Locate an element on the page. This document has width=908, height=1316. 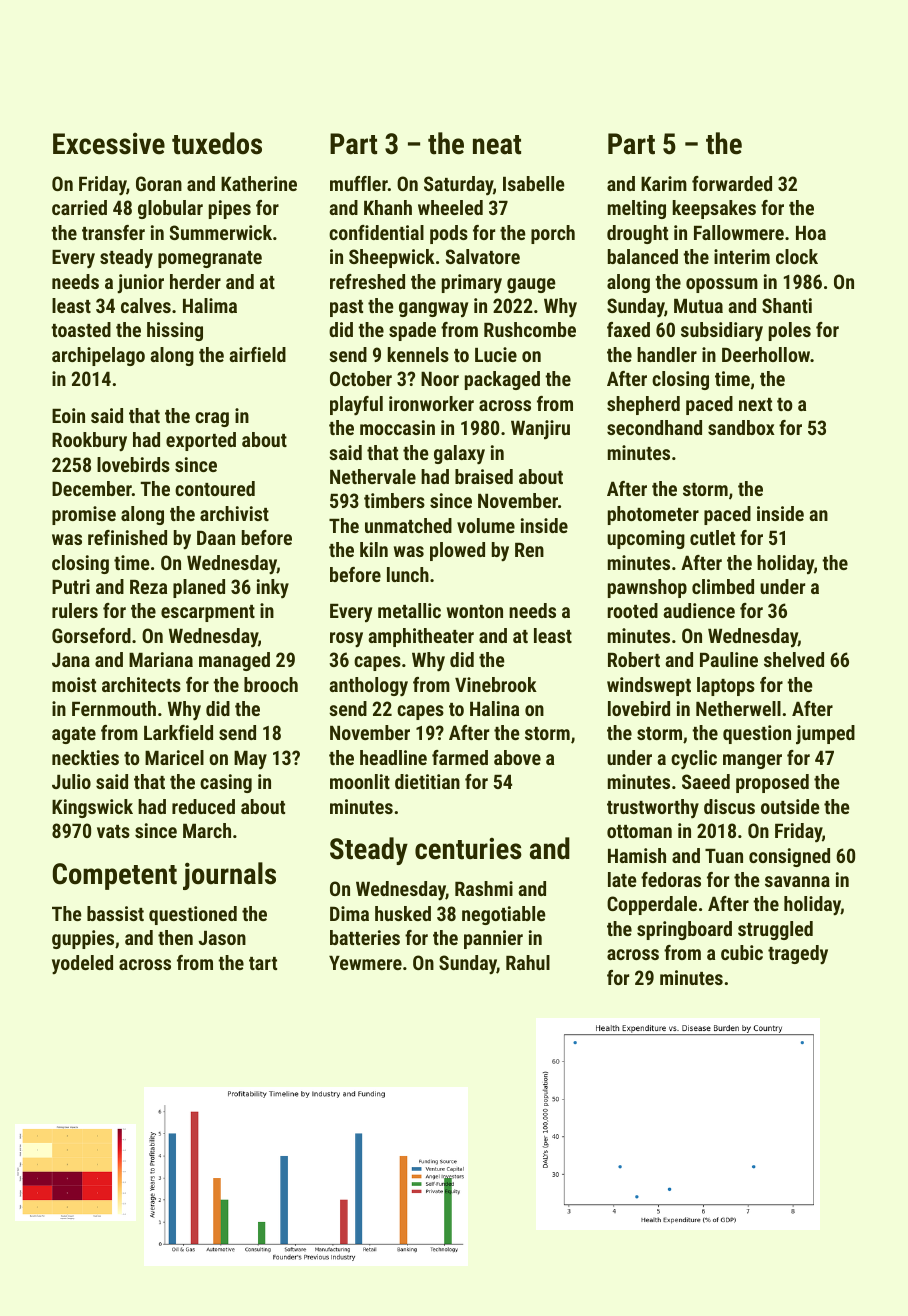
wonton is located at coordinates (475, 611).
